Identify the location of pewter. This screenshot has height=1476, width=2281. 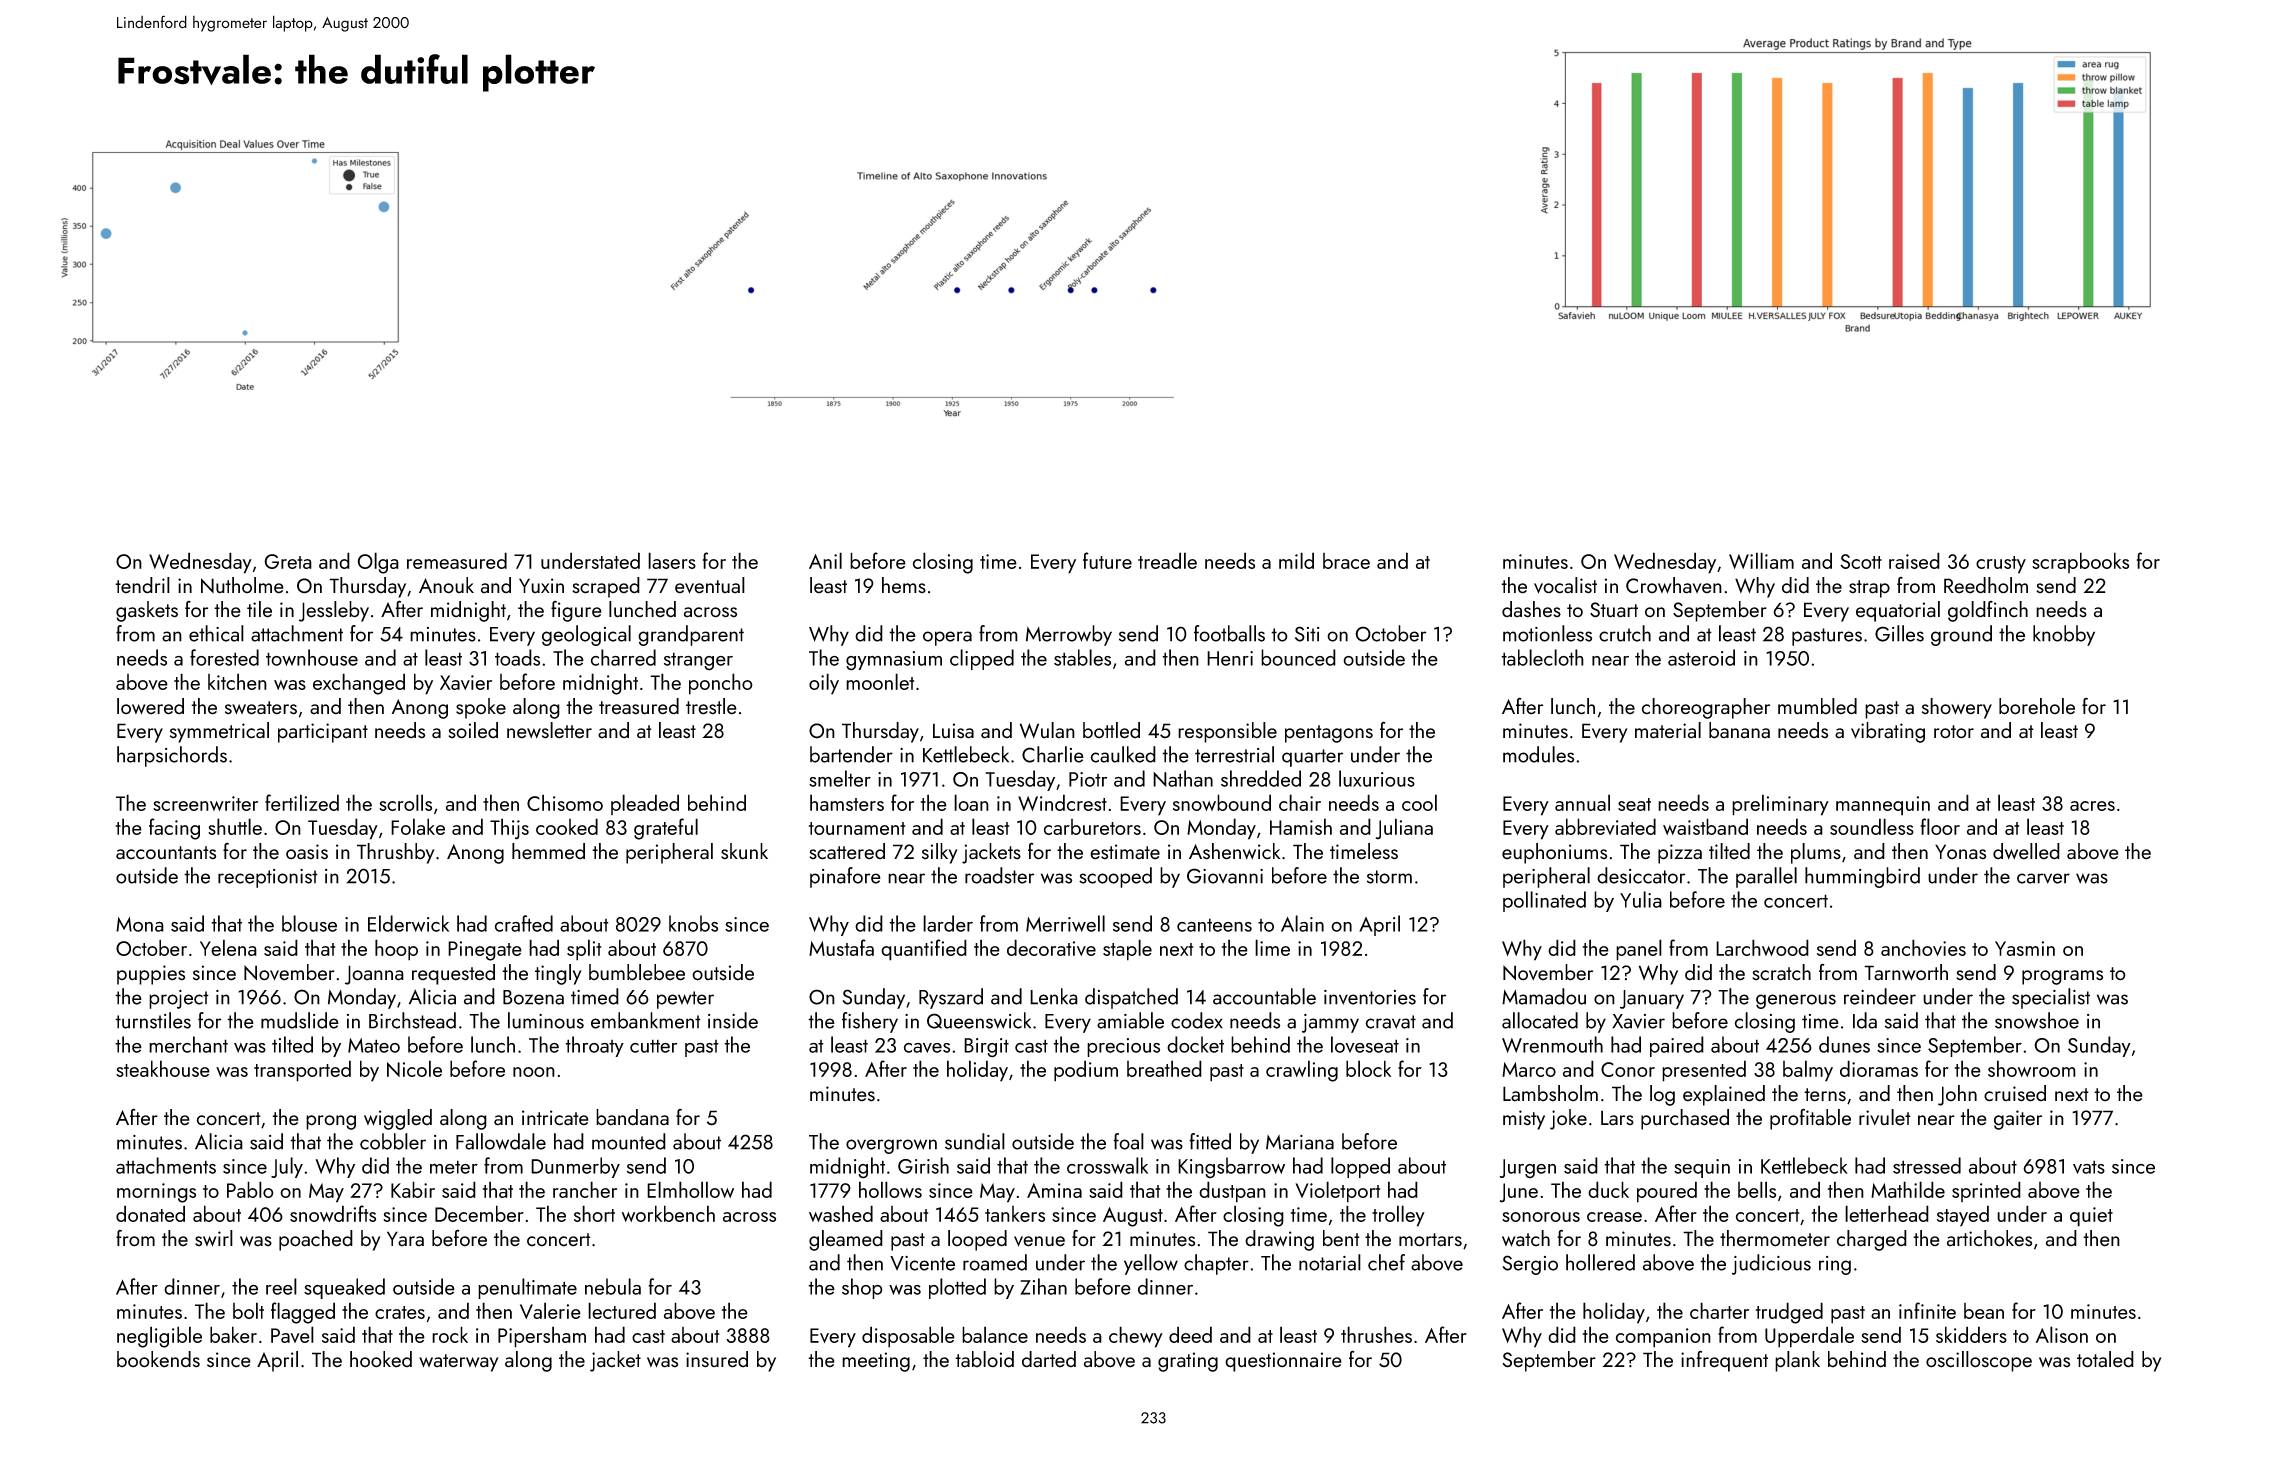
(685, 1000).
